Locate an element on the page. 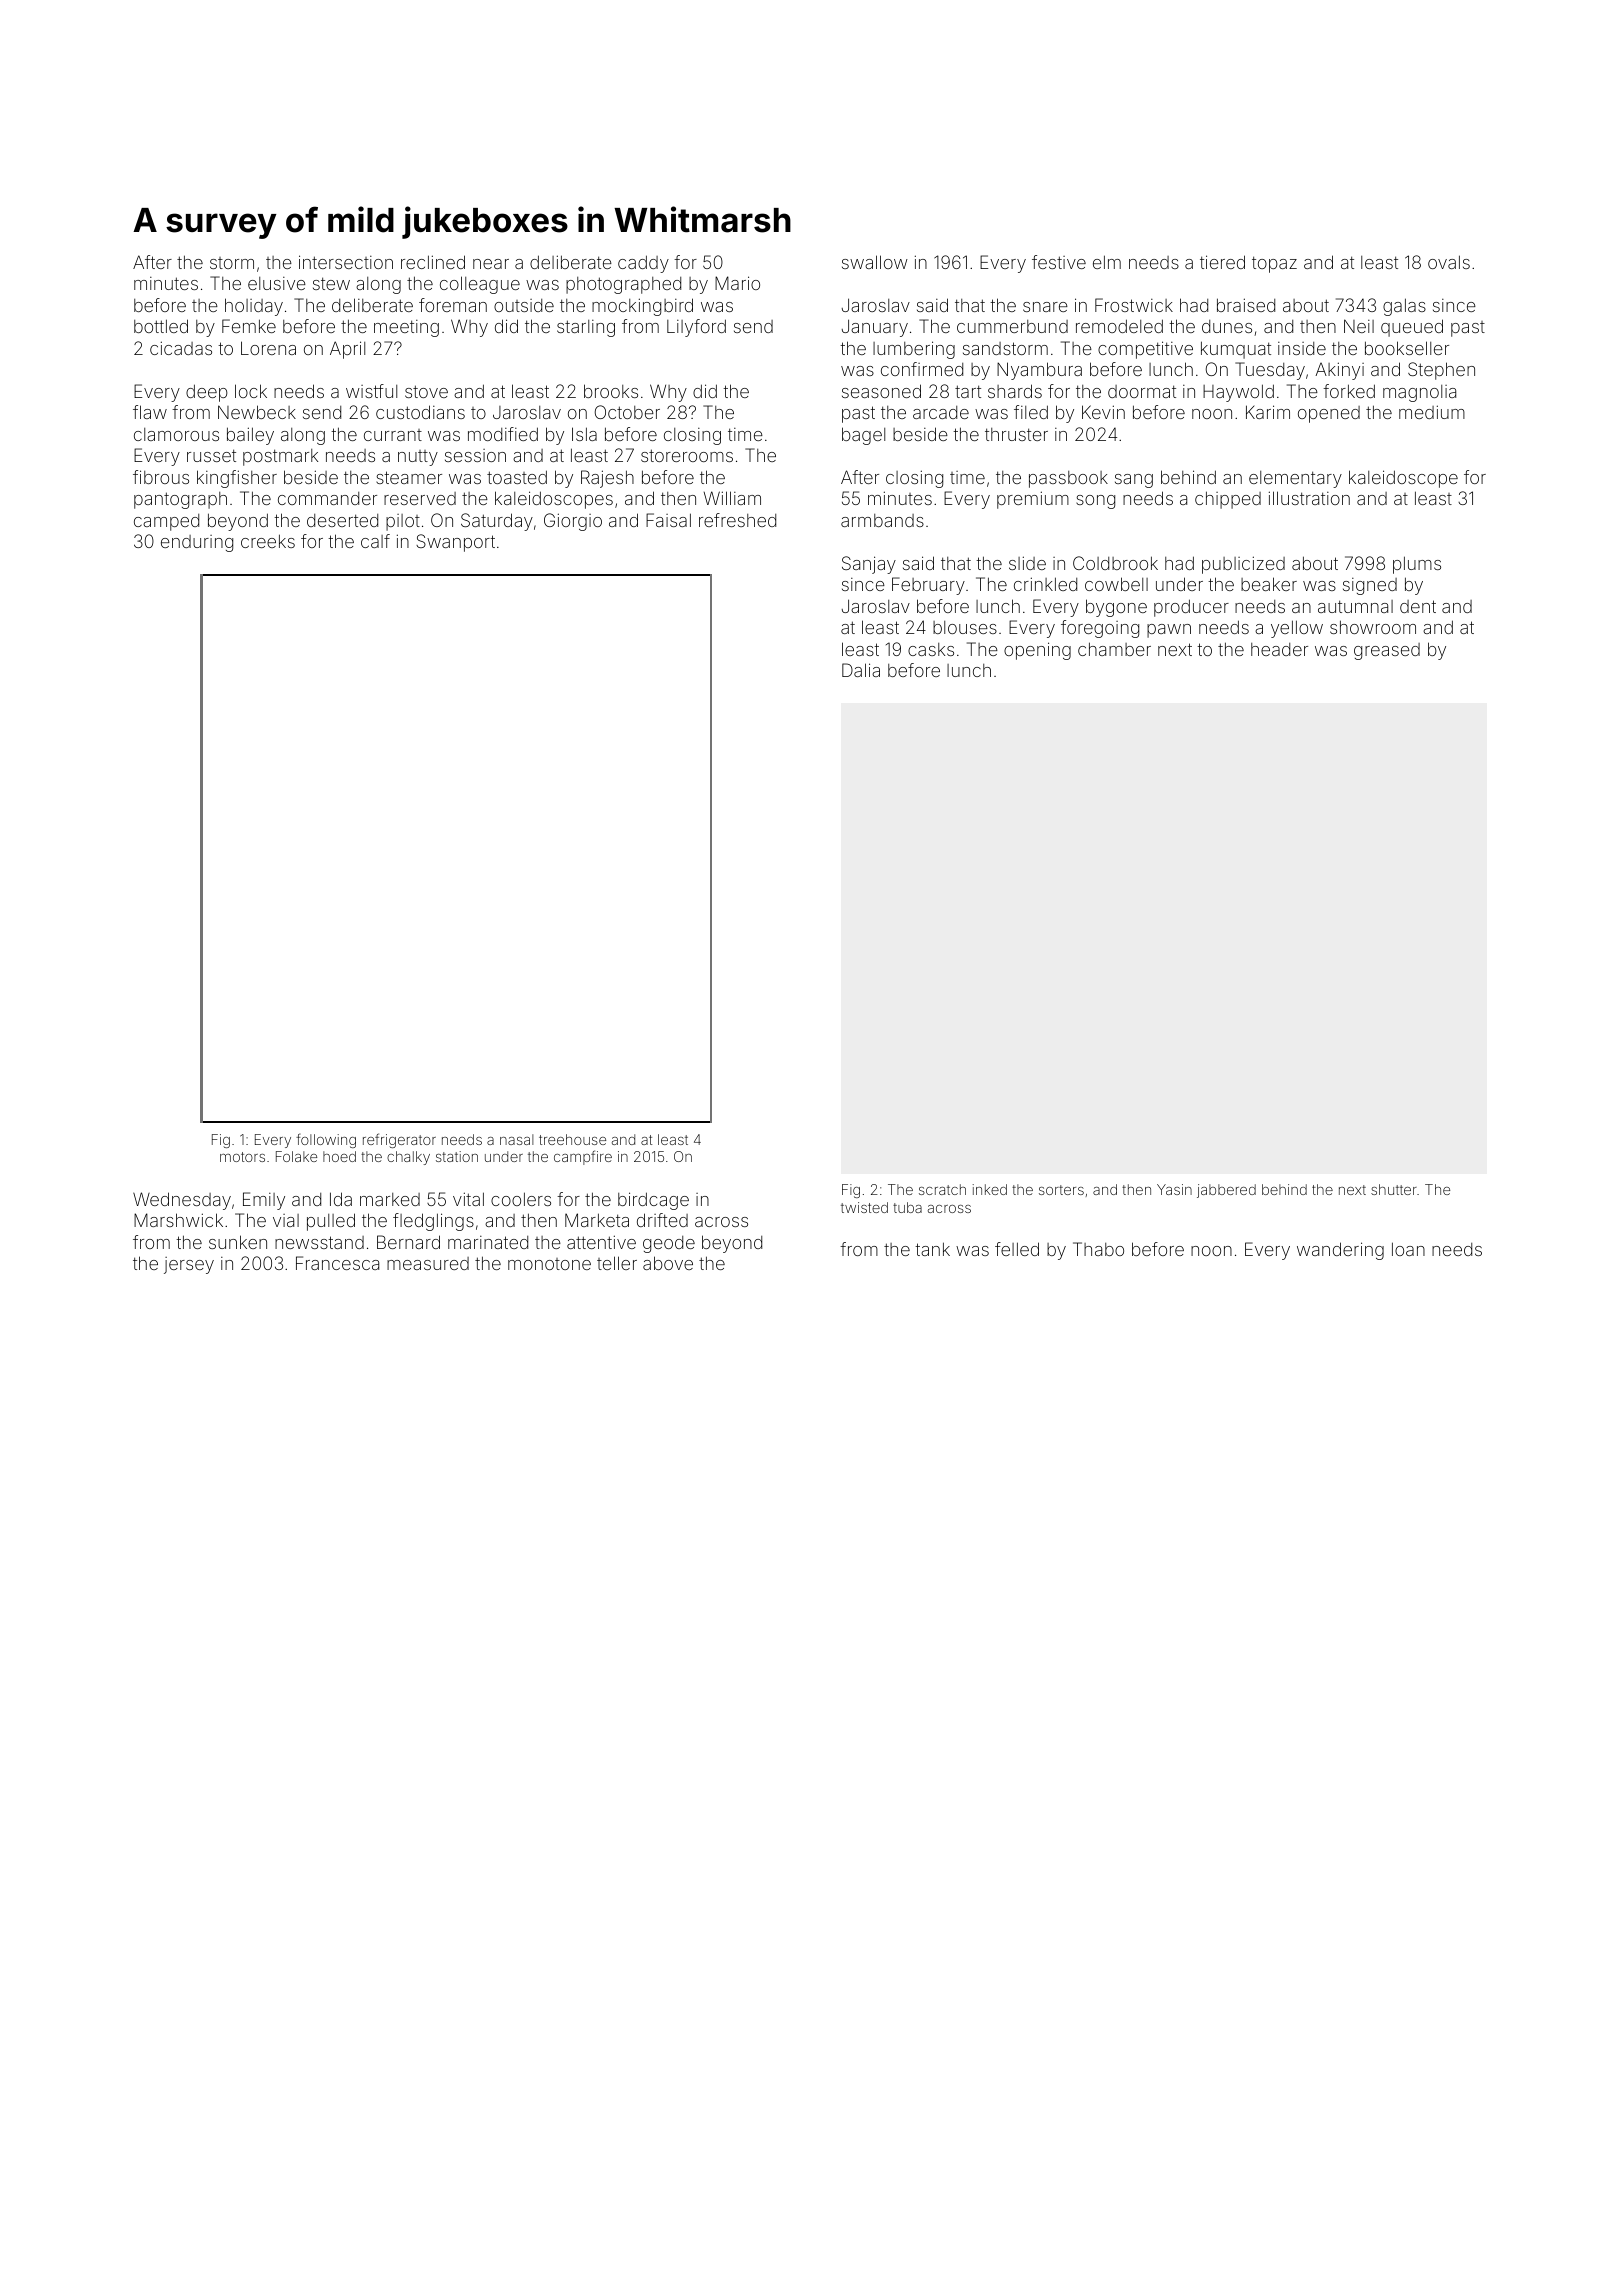 This document has width=1620, height=2292. Swanport is located at coordinates (455, 543).
